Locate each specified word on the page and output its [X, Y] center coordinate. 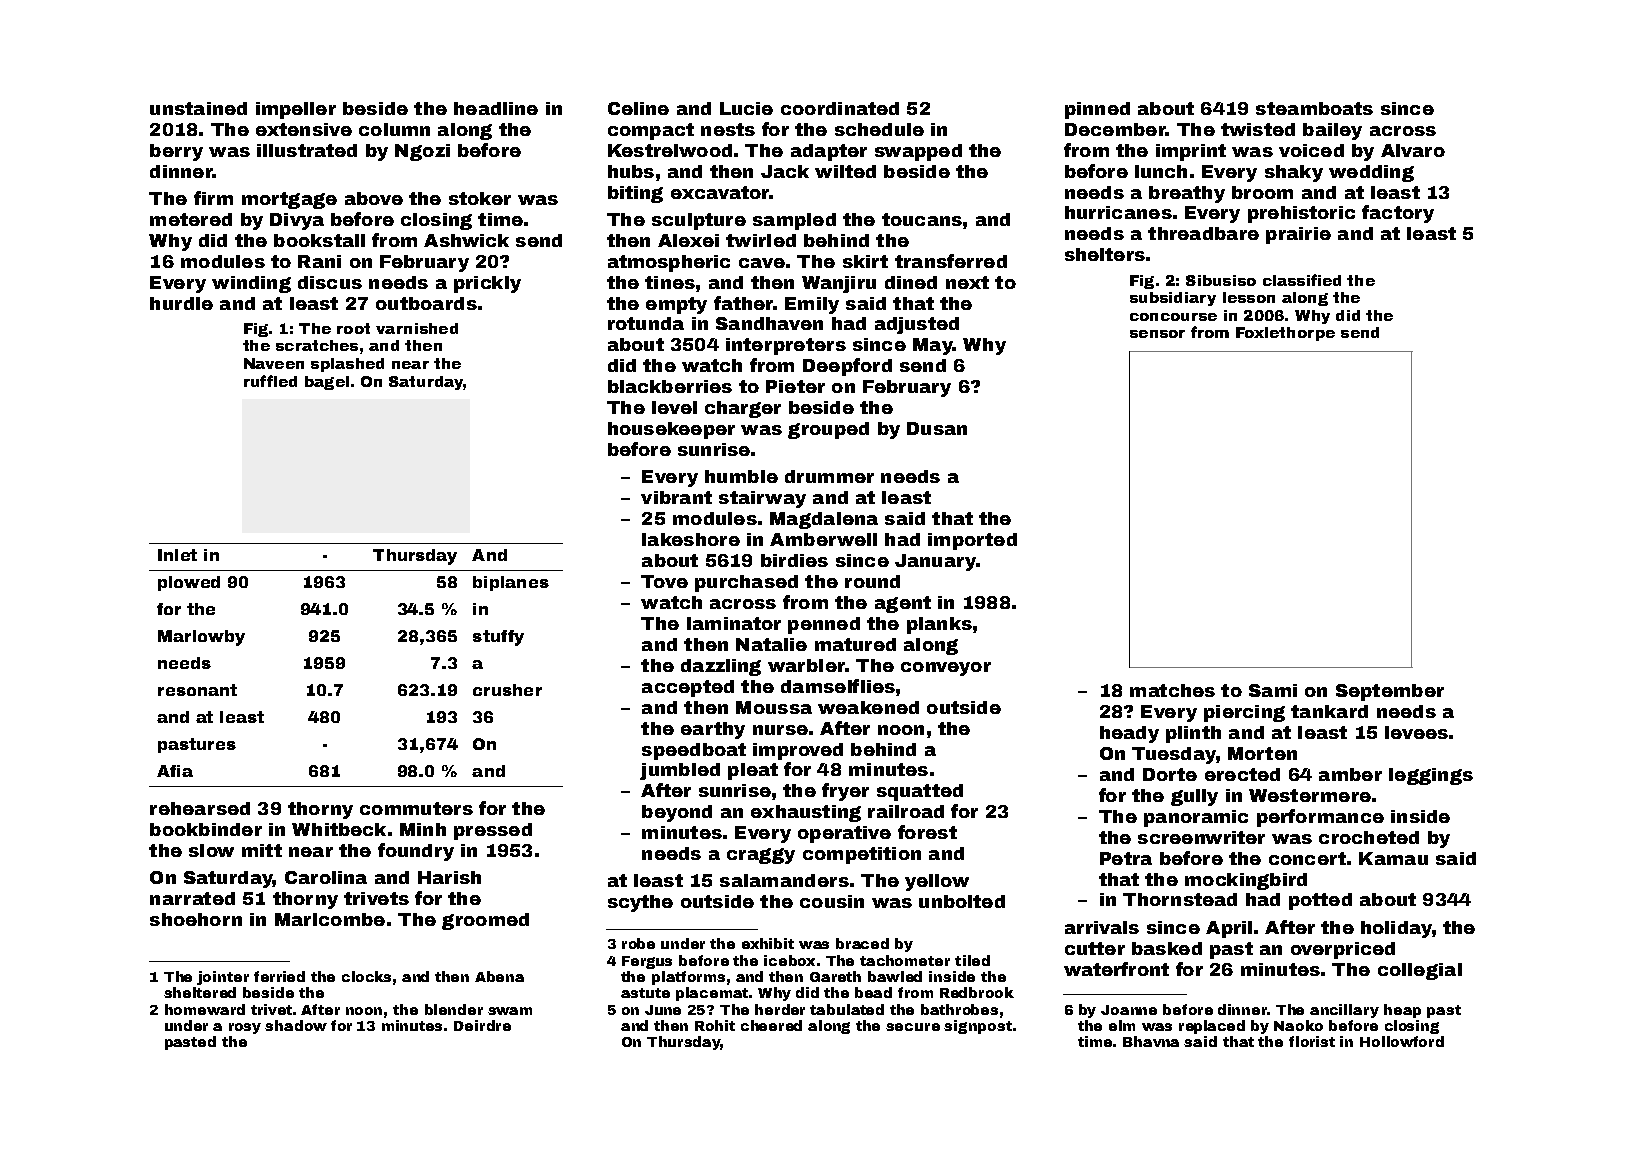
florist [1312, 1041]
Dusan [937, 428]
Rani [319, 261]
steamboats [1314, 108]
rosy [245, 1028]
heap [1402, 1011]
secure [913, 1027]
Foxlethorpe [1285, 334]
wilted [845, 171]
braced [862, 943]
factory [1398, 214]
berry [176, 152]
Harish [449, 877]
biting [635, 194]
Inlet [177, 555]
